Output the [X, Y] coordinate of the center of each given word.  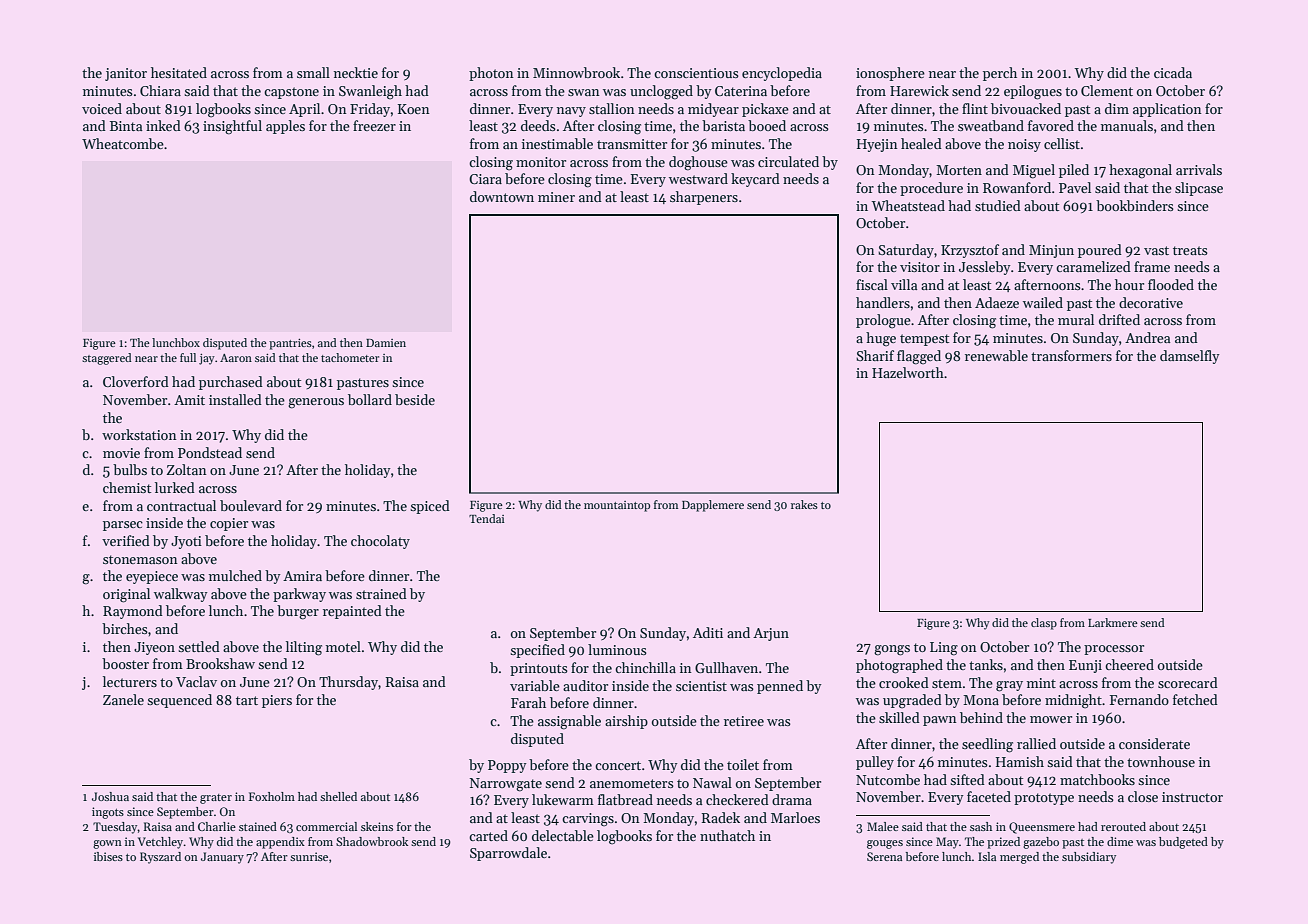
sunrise [309, 856]
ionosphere [890, 74]
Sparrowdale [508, 854]
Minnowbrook [576, 72]
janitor [126, 74]
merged [1019, 858]
